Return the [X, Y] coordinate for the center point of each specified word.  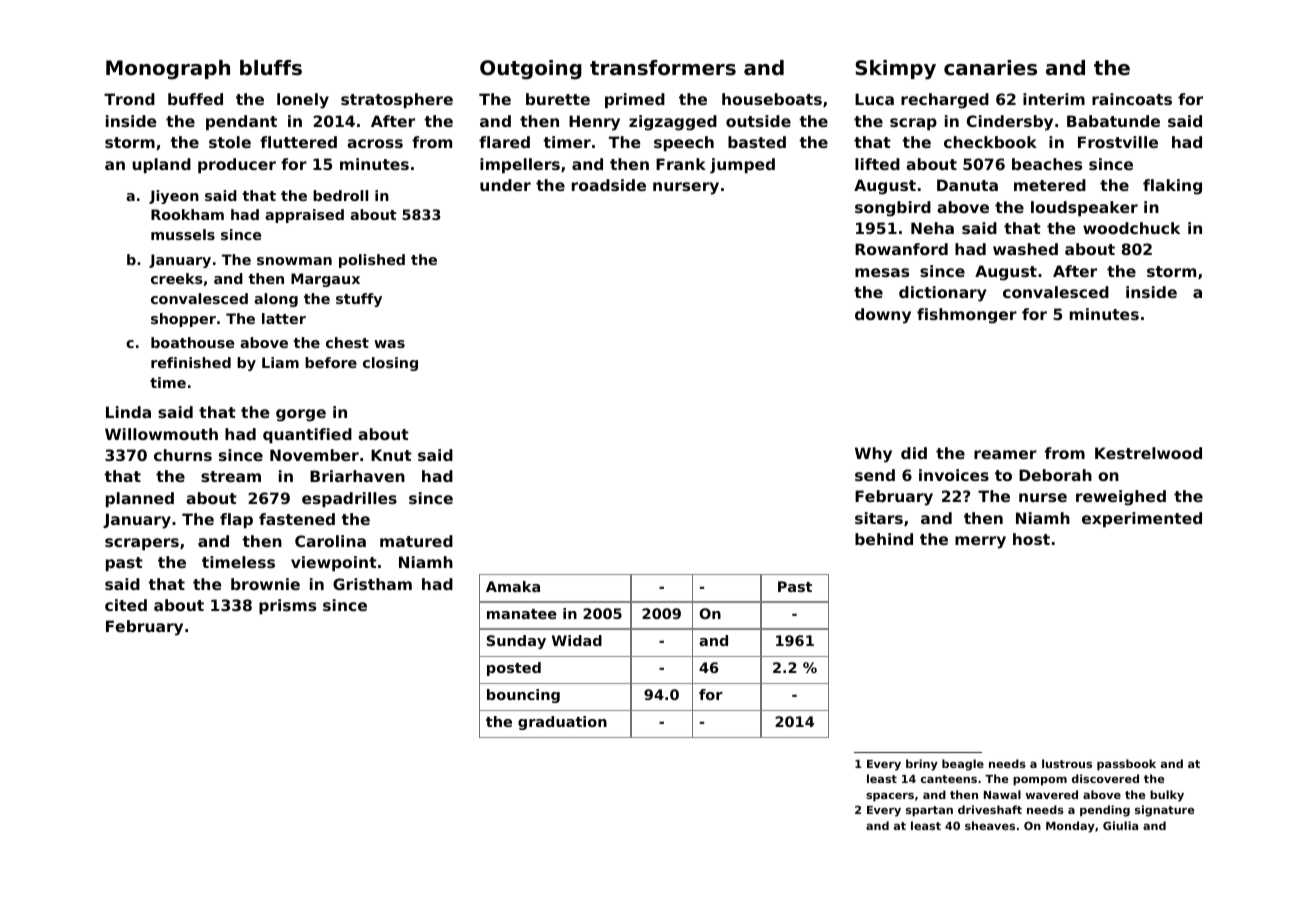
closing [390, 364]
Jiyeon [174, 197]
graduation [562, 723]
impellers [520, 165]
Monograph [168, 70]
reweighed [1121, 498]
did [914, 453]
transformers [663, 68]
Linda [128, 412]
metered [1050, 185]
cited [126, 605]
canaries [990, 68]
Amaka [513, 586]
